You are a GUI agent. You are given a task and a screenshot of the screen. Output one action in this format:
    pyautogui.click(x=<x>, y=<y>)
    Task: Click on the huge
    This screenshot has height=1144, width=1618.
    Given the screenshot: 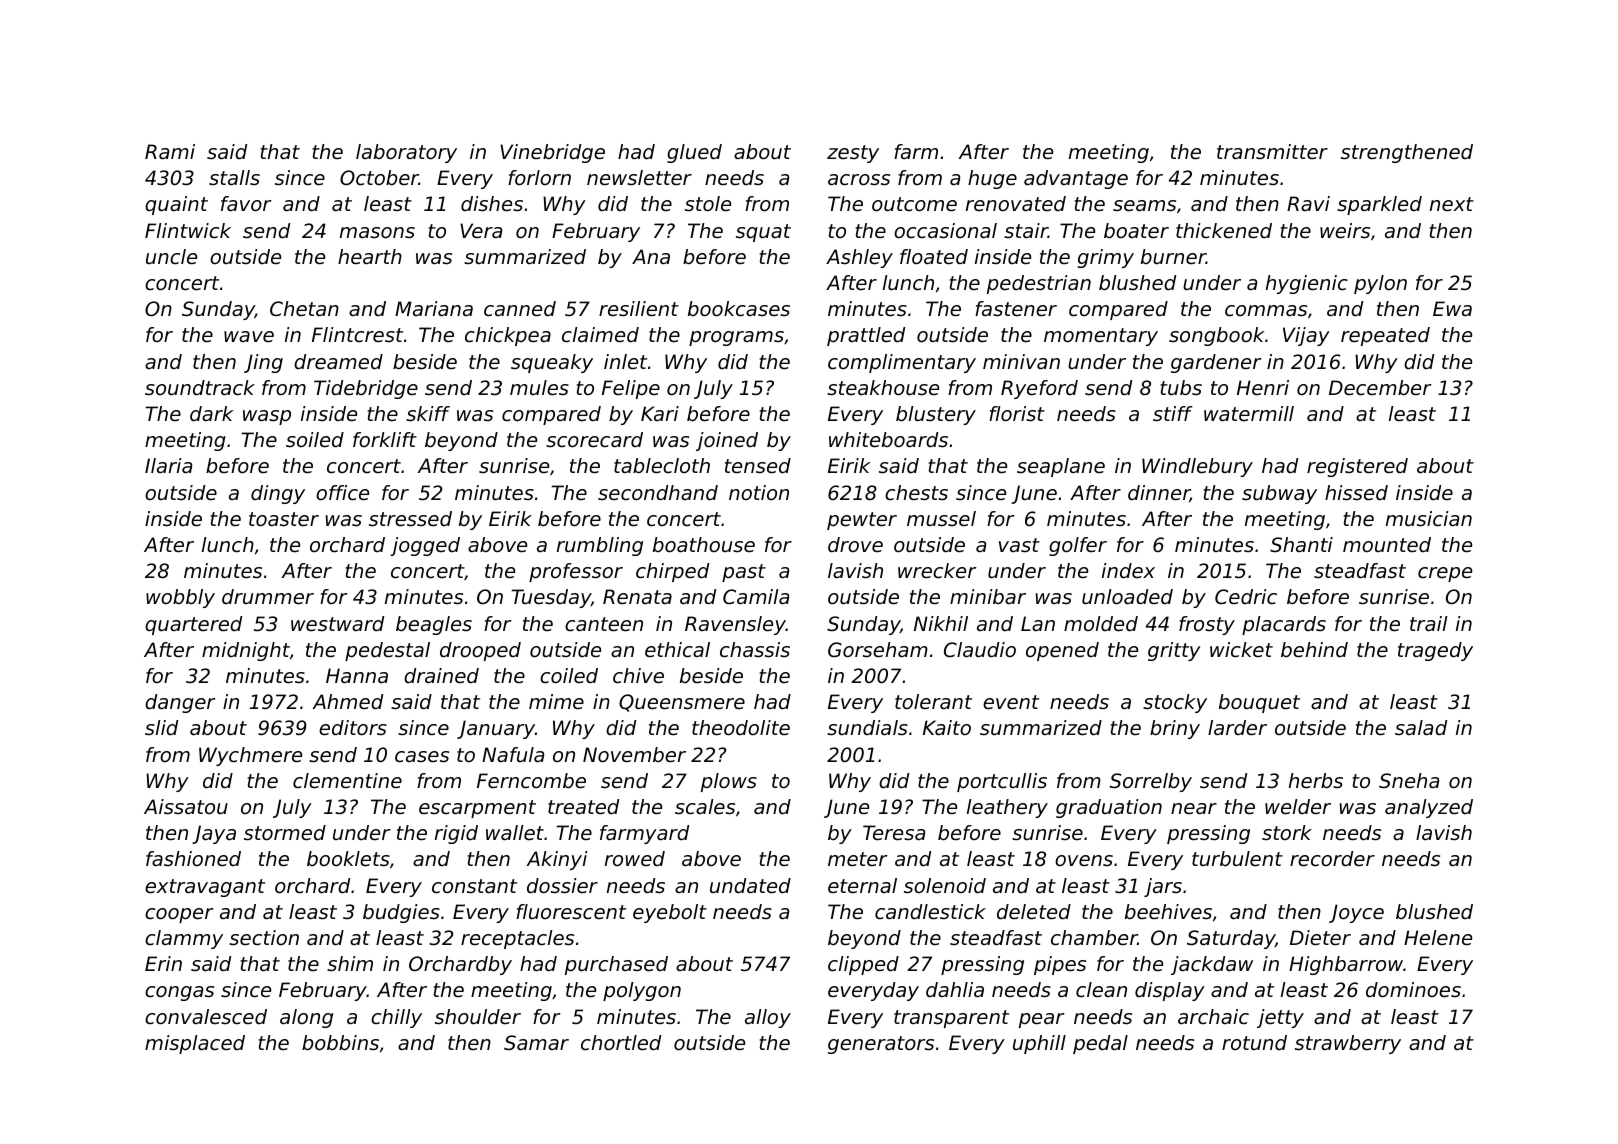 What is the action you would take?
    pyautogui.click(x=992, y=179)
